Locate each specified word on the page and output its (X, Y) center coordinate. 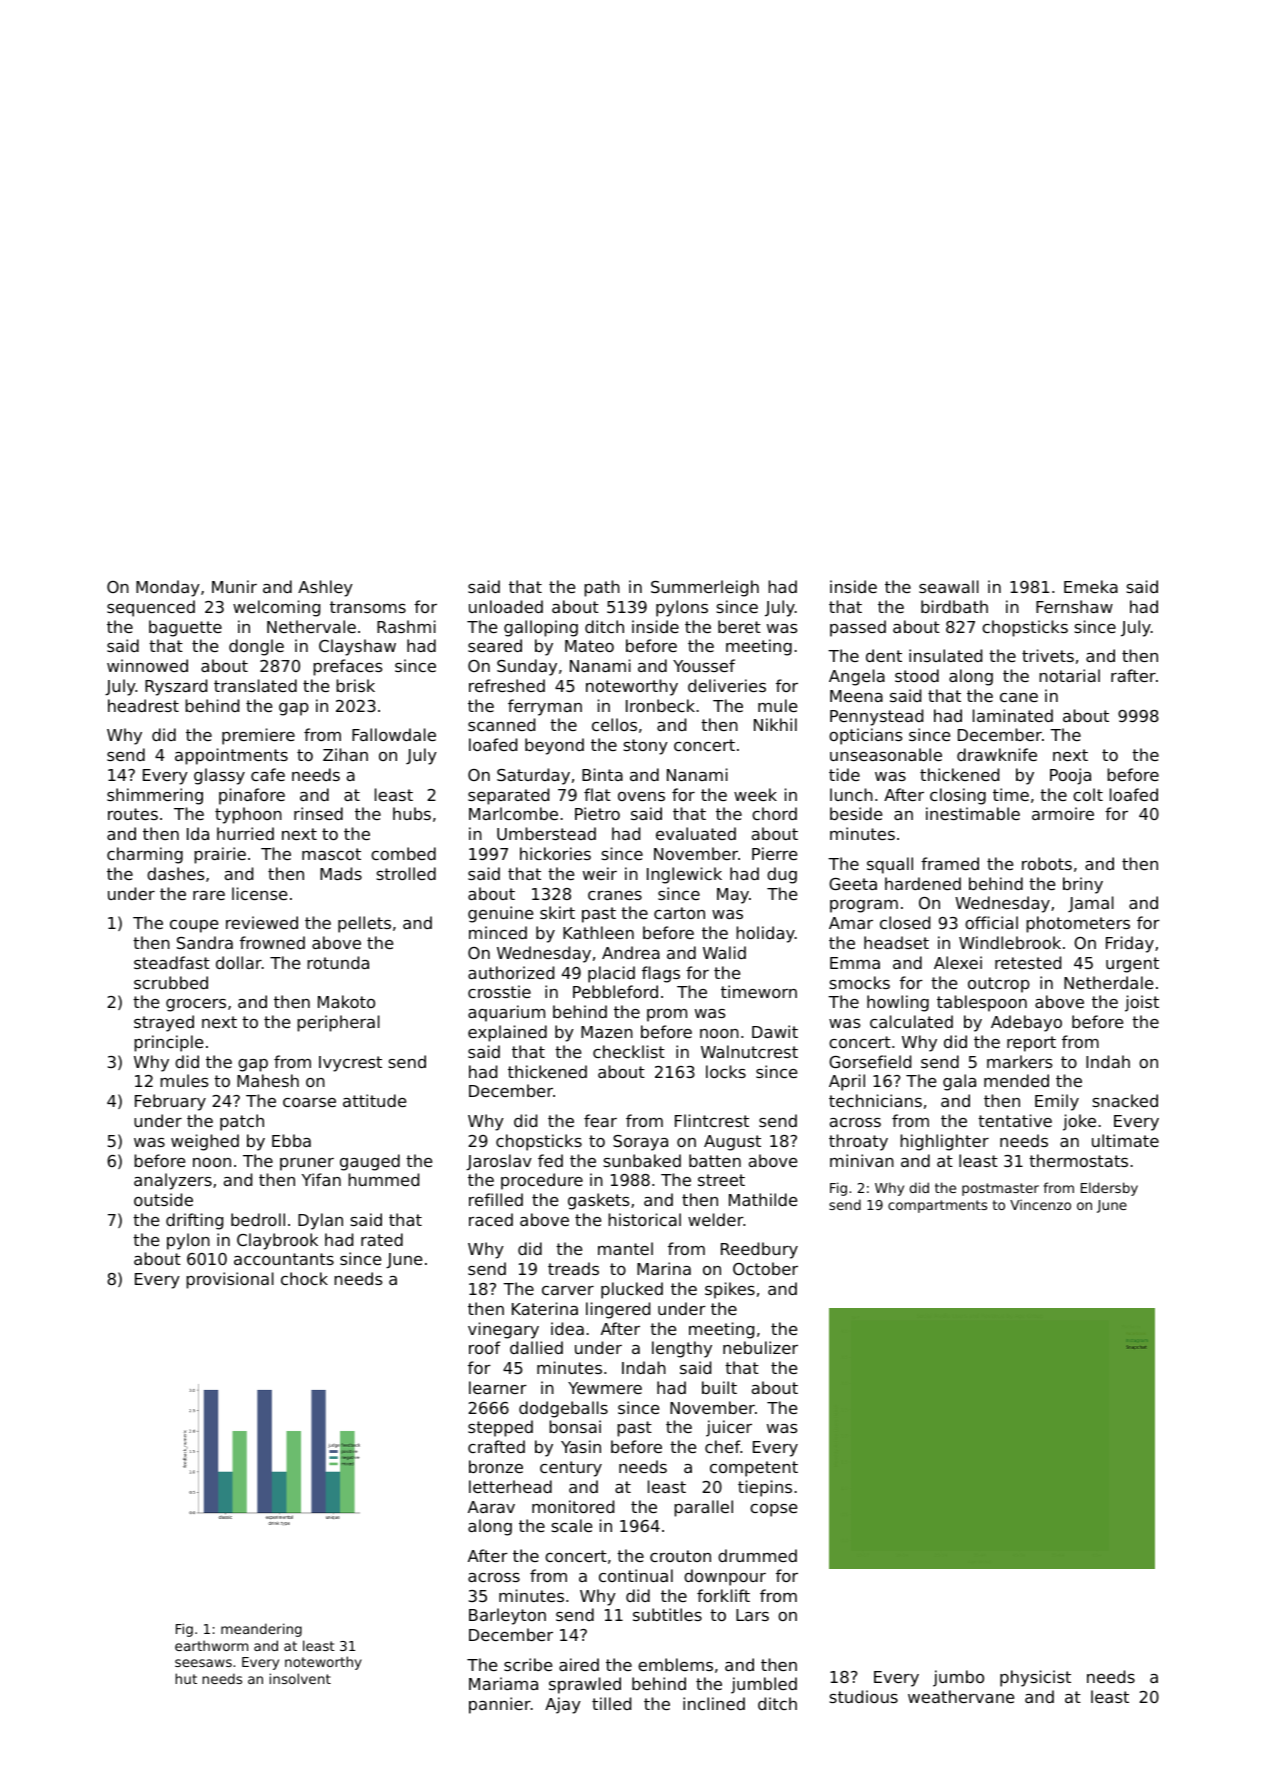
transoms (368, 607)
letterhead (510, 1486)
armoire (1063, 813)
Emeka (1091, 586)
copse (773, 1510)
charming (145, 855)
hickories (555, 853)
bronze (496, 1466)
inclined (714, 1703)
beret (739, 626)
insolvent (300, 1678)
